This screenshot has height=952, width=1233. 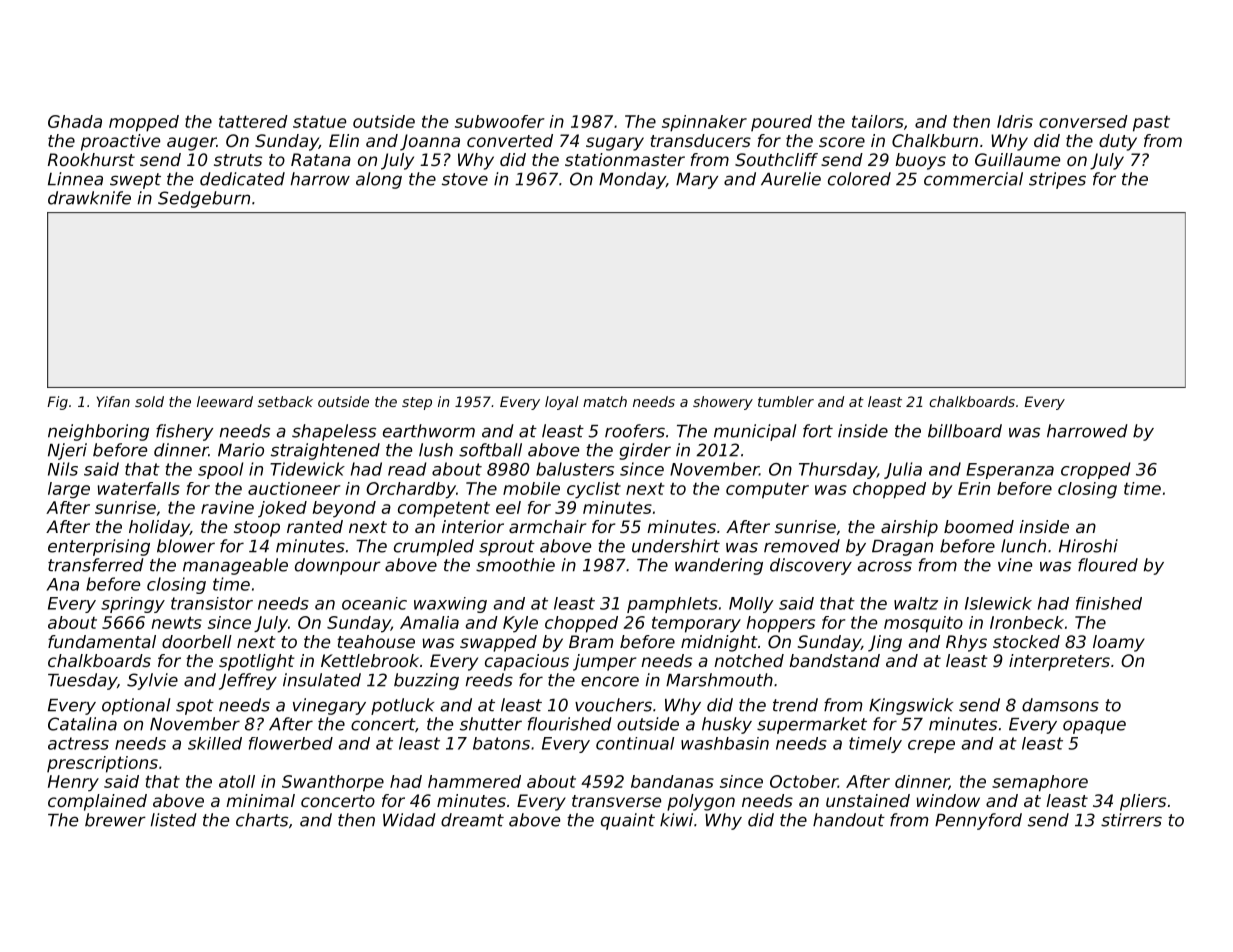 I want to click on spinnaker, so click(x=704, y=123).
